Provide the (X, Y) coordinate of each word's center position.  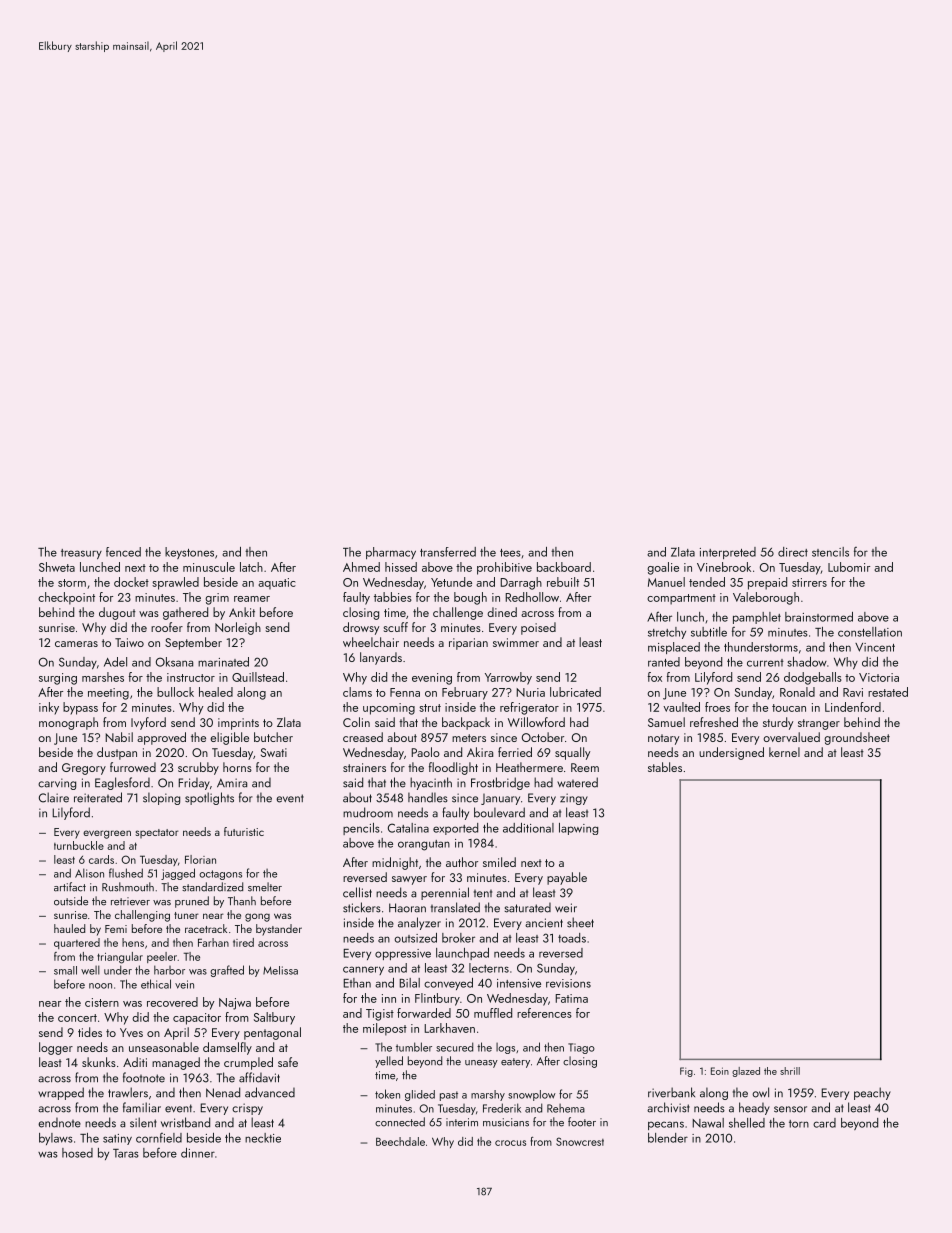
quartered (77, 943)
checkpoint (66, 598)
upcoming (389, 709)
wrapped (61, 1093)
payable (567, 878)
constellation (870, 632)
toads (572, 938)
